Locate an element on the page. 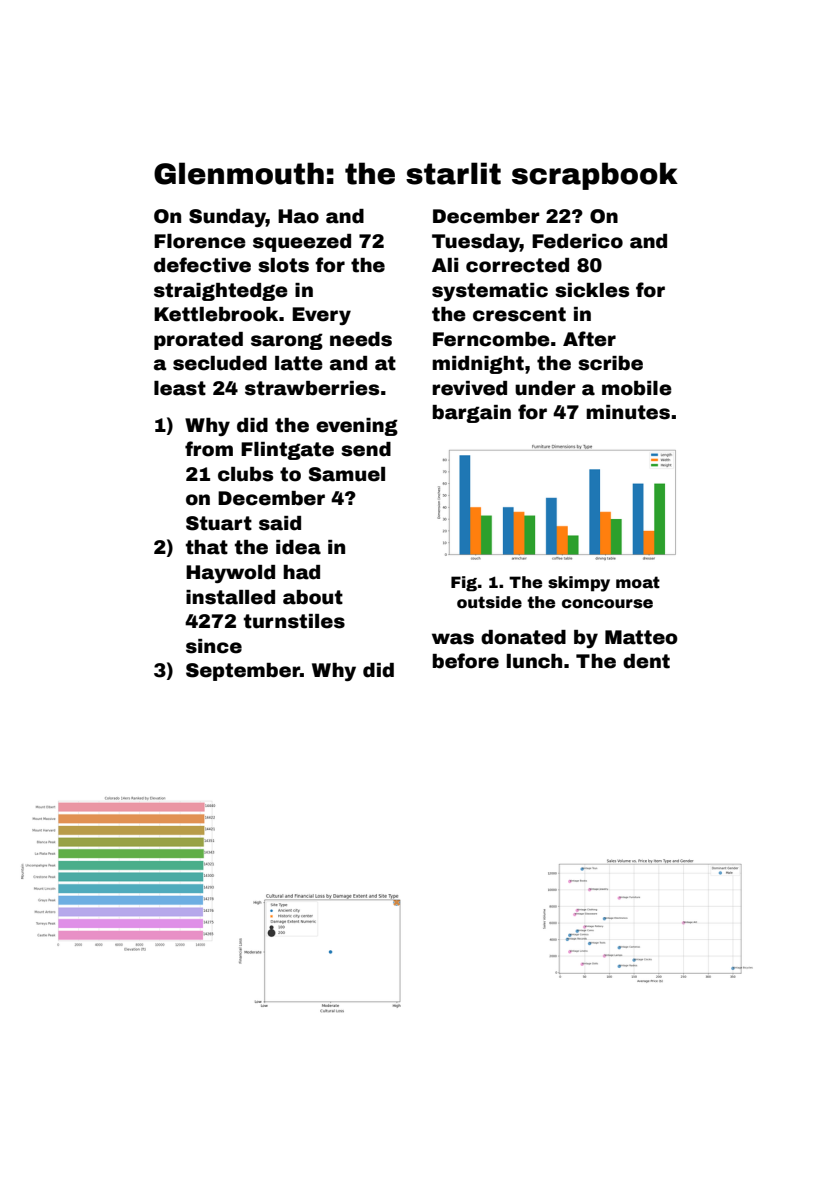 The height and width of the document is (1180, 832). Florence is located at coordinates (200, 241).
